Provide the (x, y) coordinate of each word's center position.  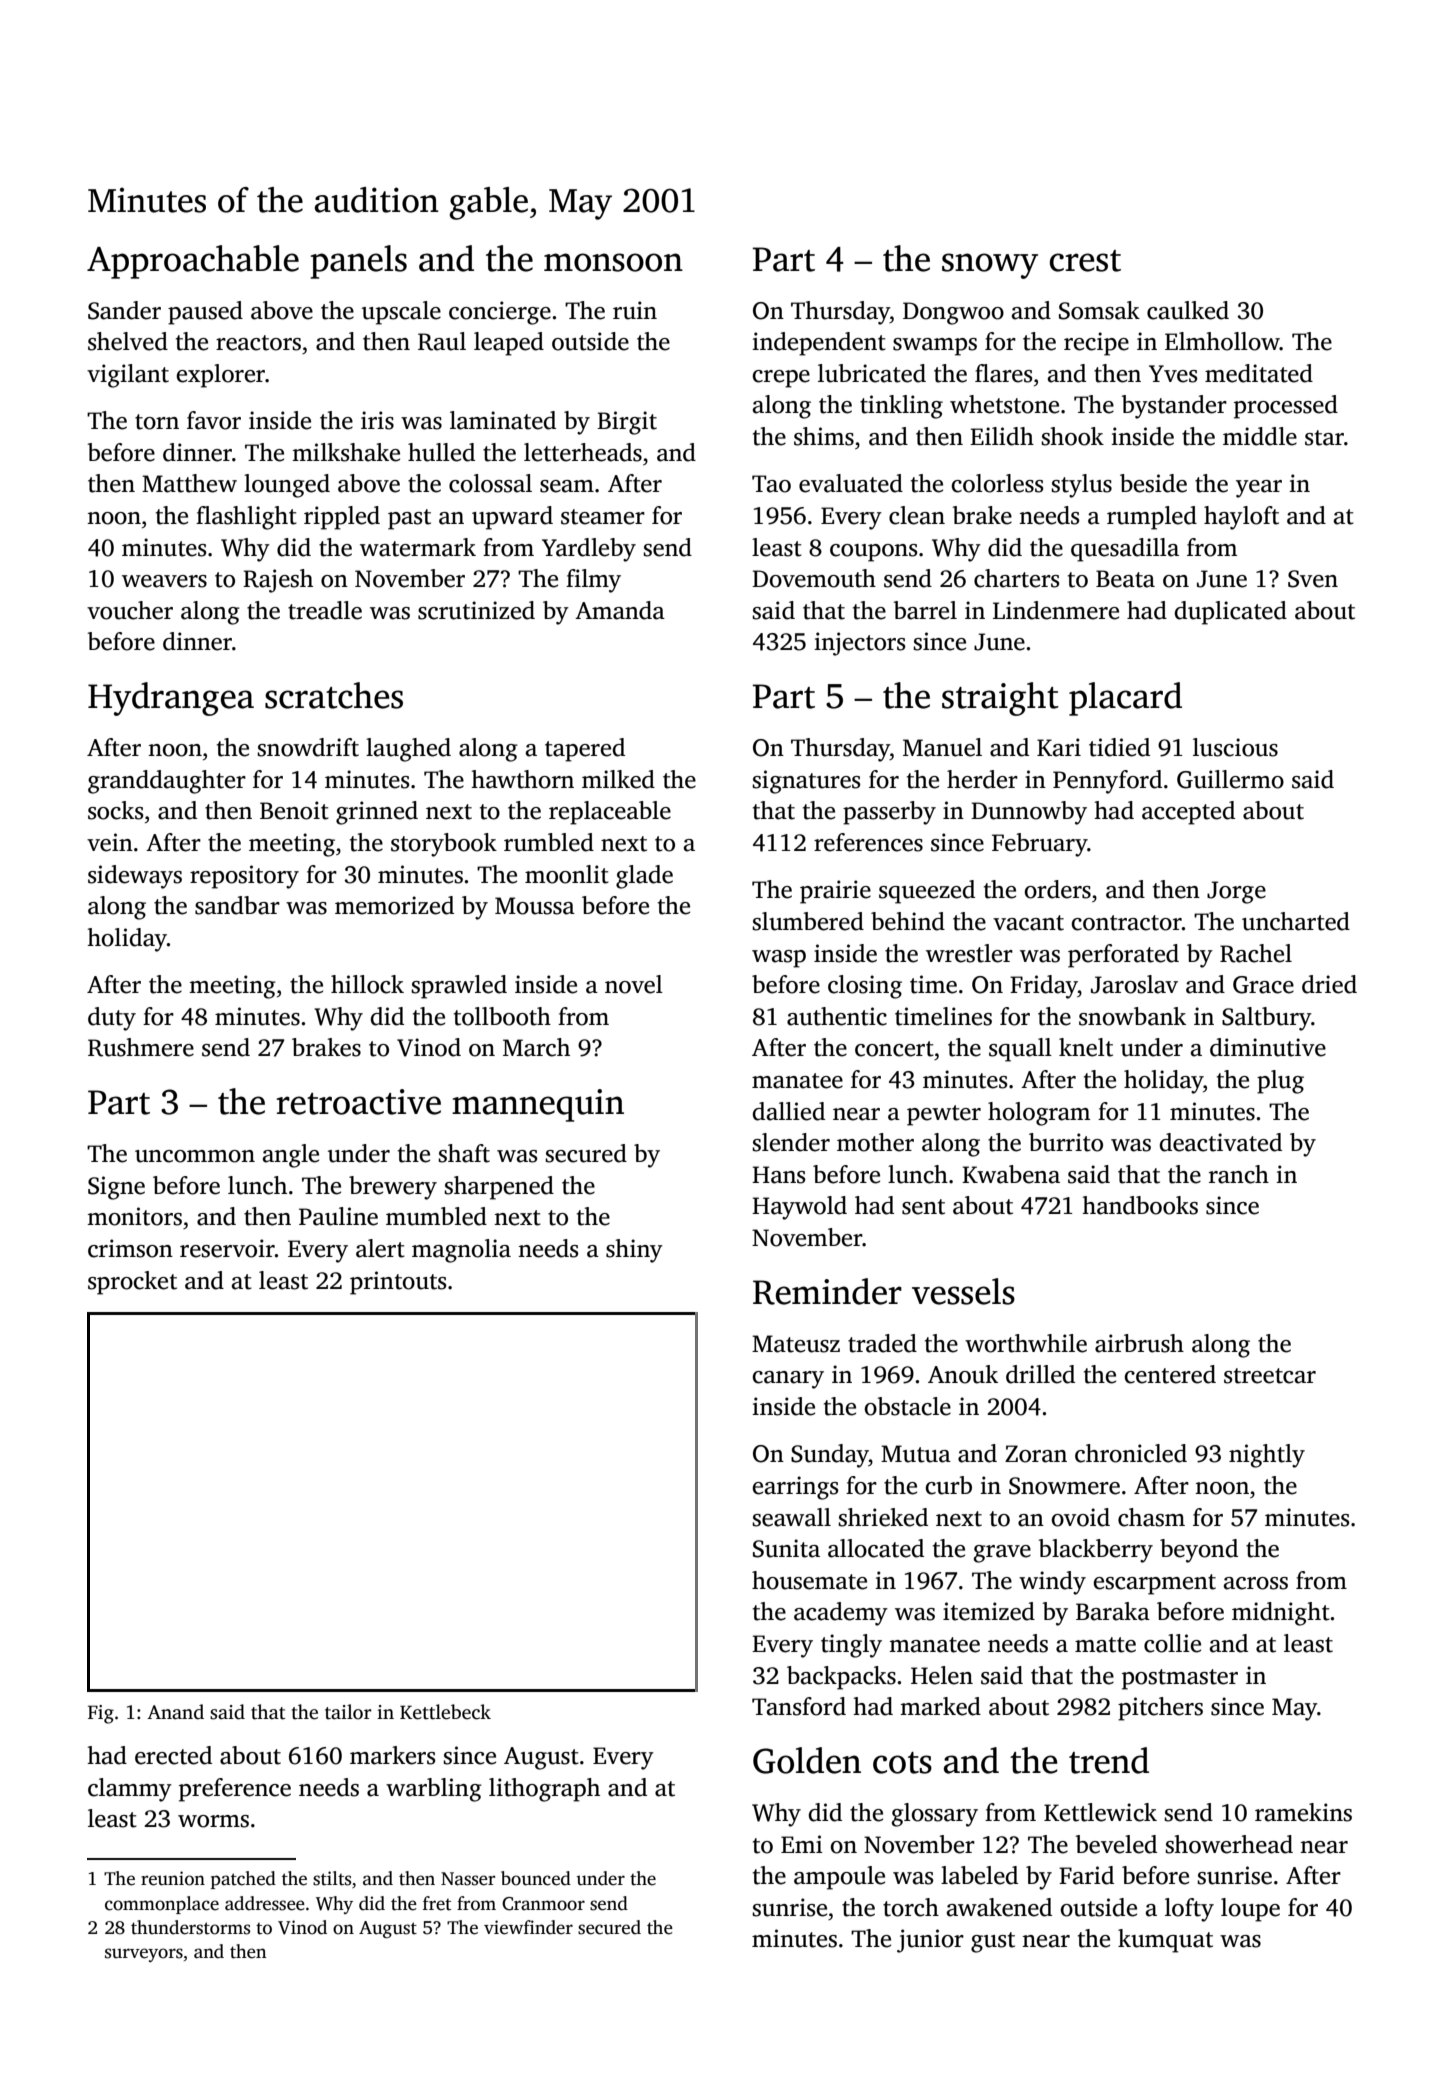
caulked (1188, 310)
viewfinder (528, 1927)
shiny (634, 1251)
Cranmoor (543, 1904)
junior (930, 1941)
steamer (603, 517)
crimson (130, 1248)
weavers (164, 581)
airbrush (1139, 1343)
